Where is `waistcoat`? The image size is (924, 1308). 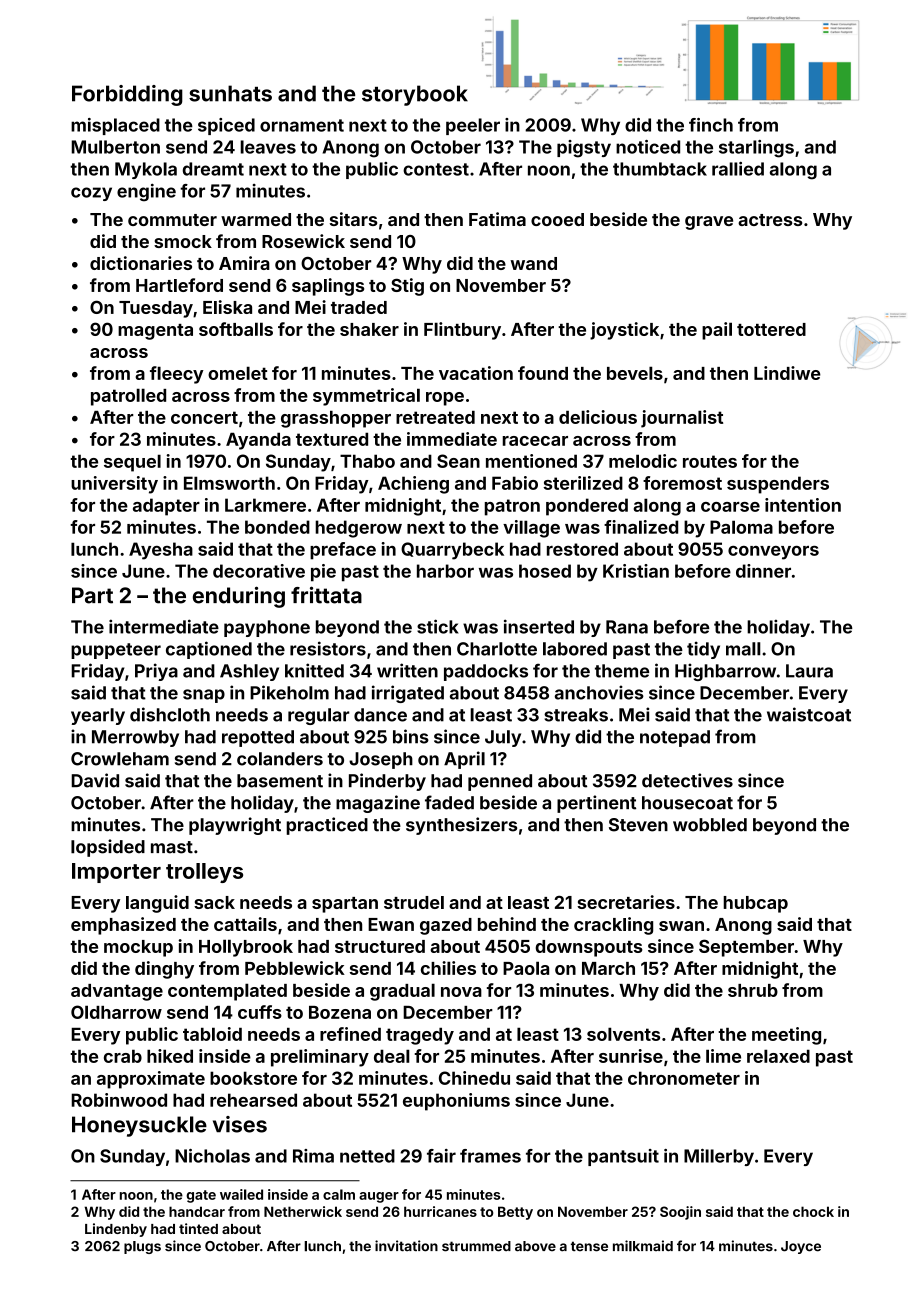 waistcoat is located at coordinates (809, 714).
